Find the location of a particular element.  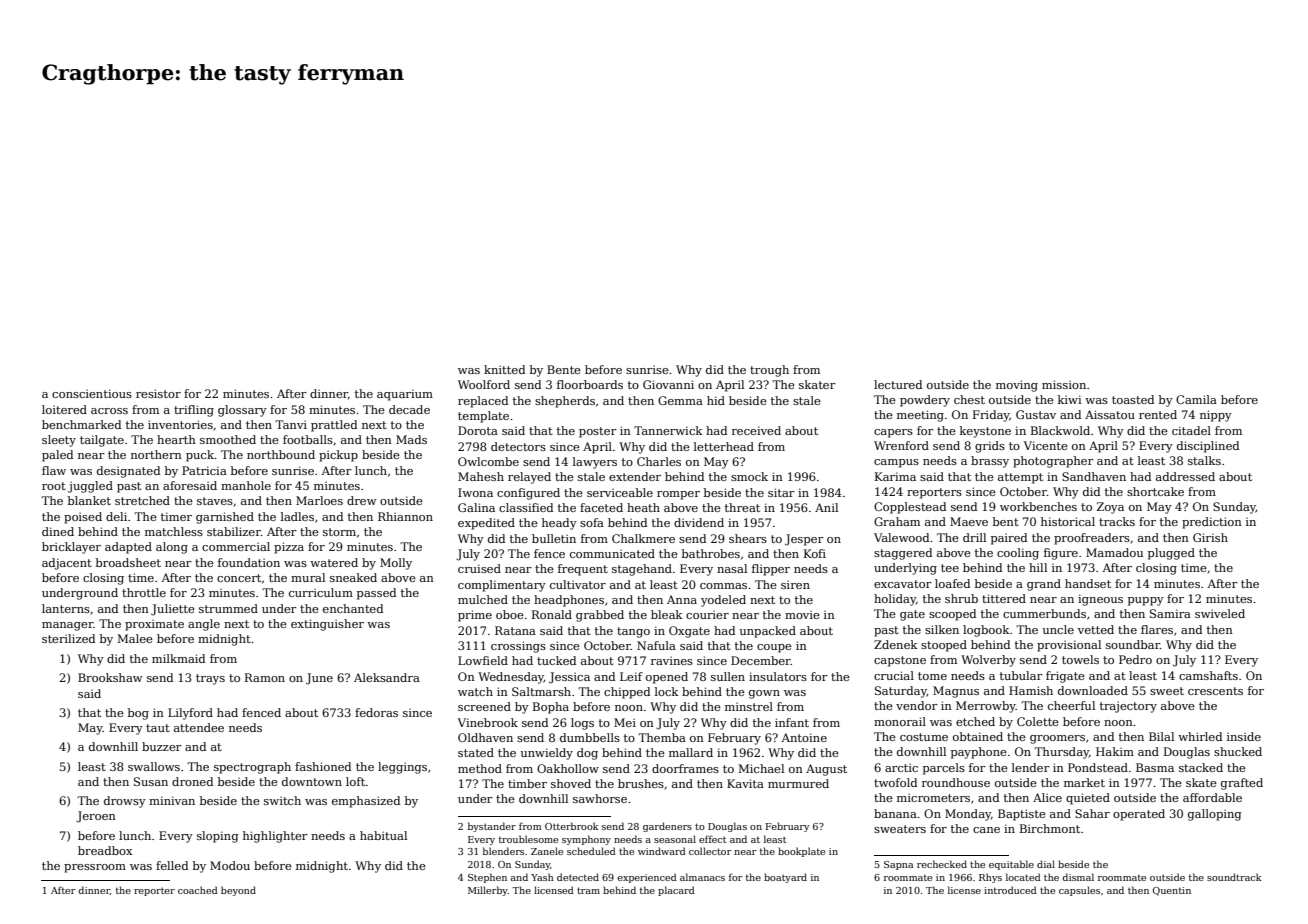

dividend is located at coordinates (699, 522).
